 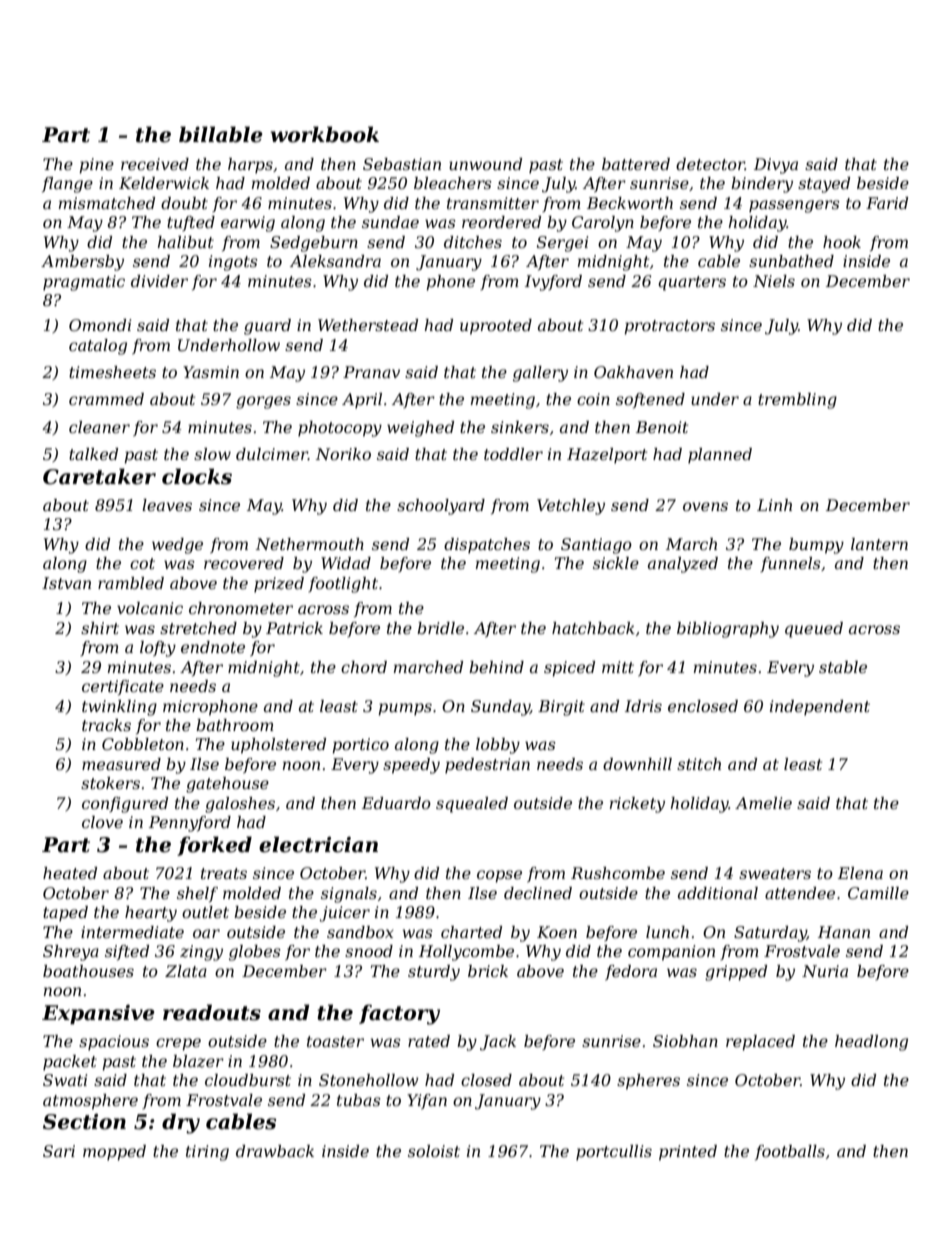 I want to click on uprooted, so click(x=496, y=327).
